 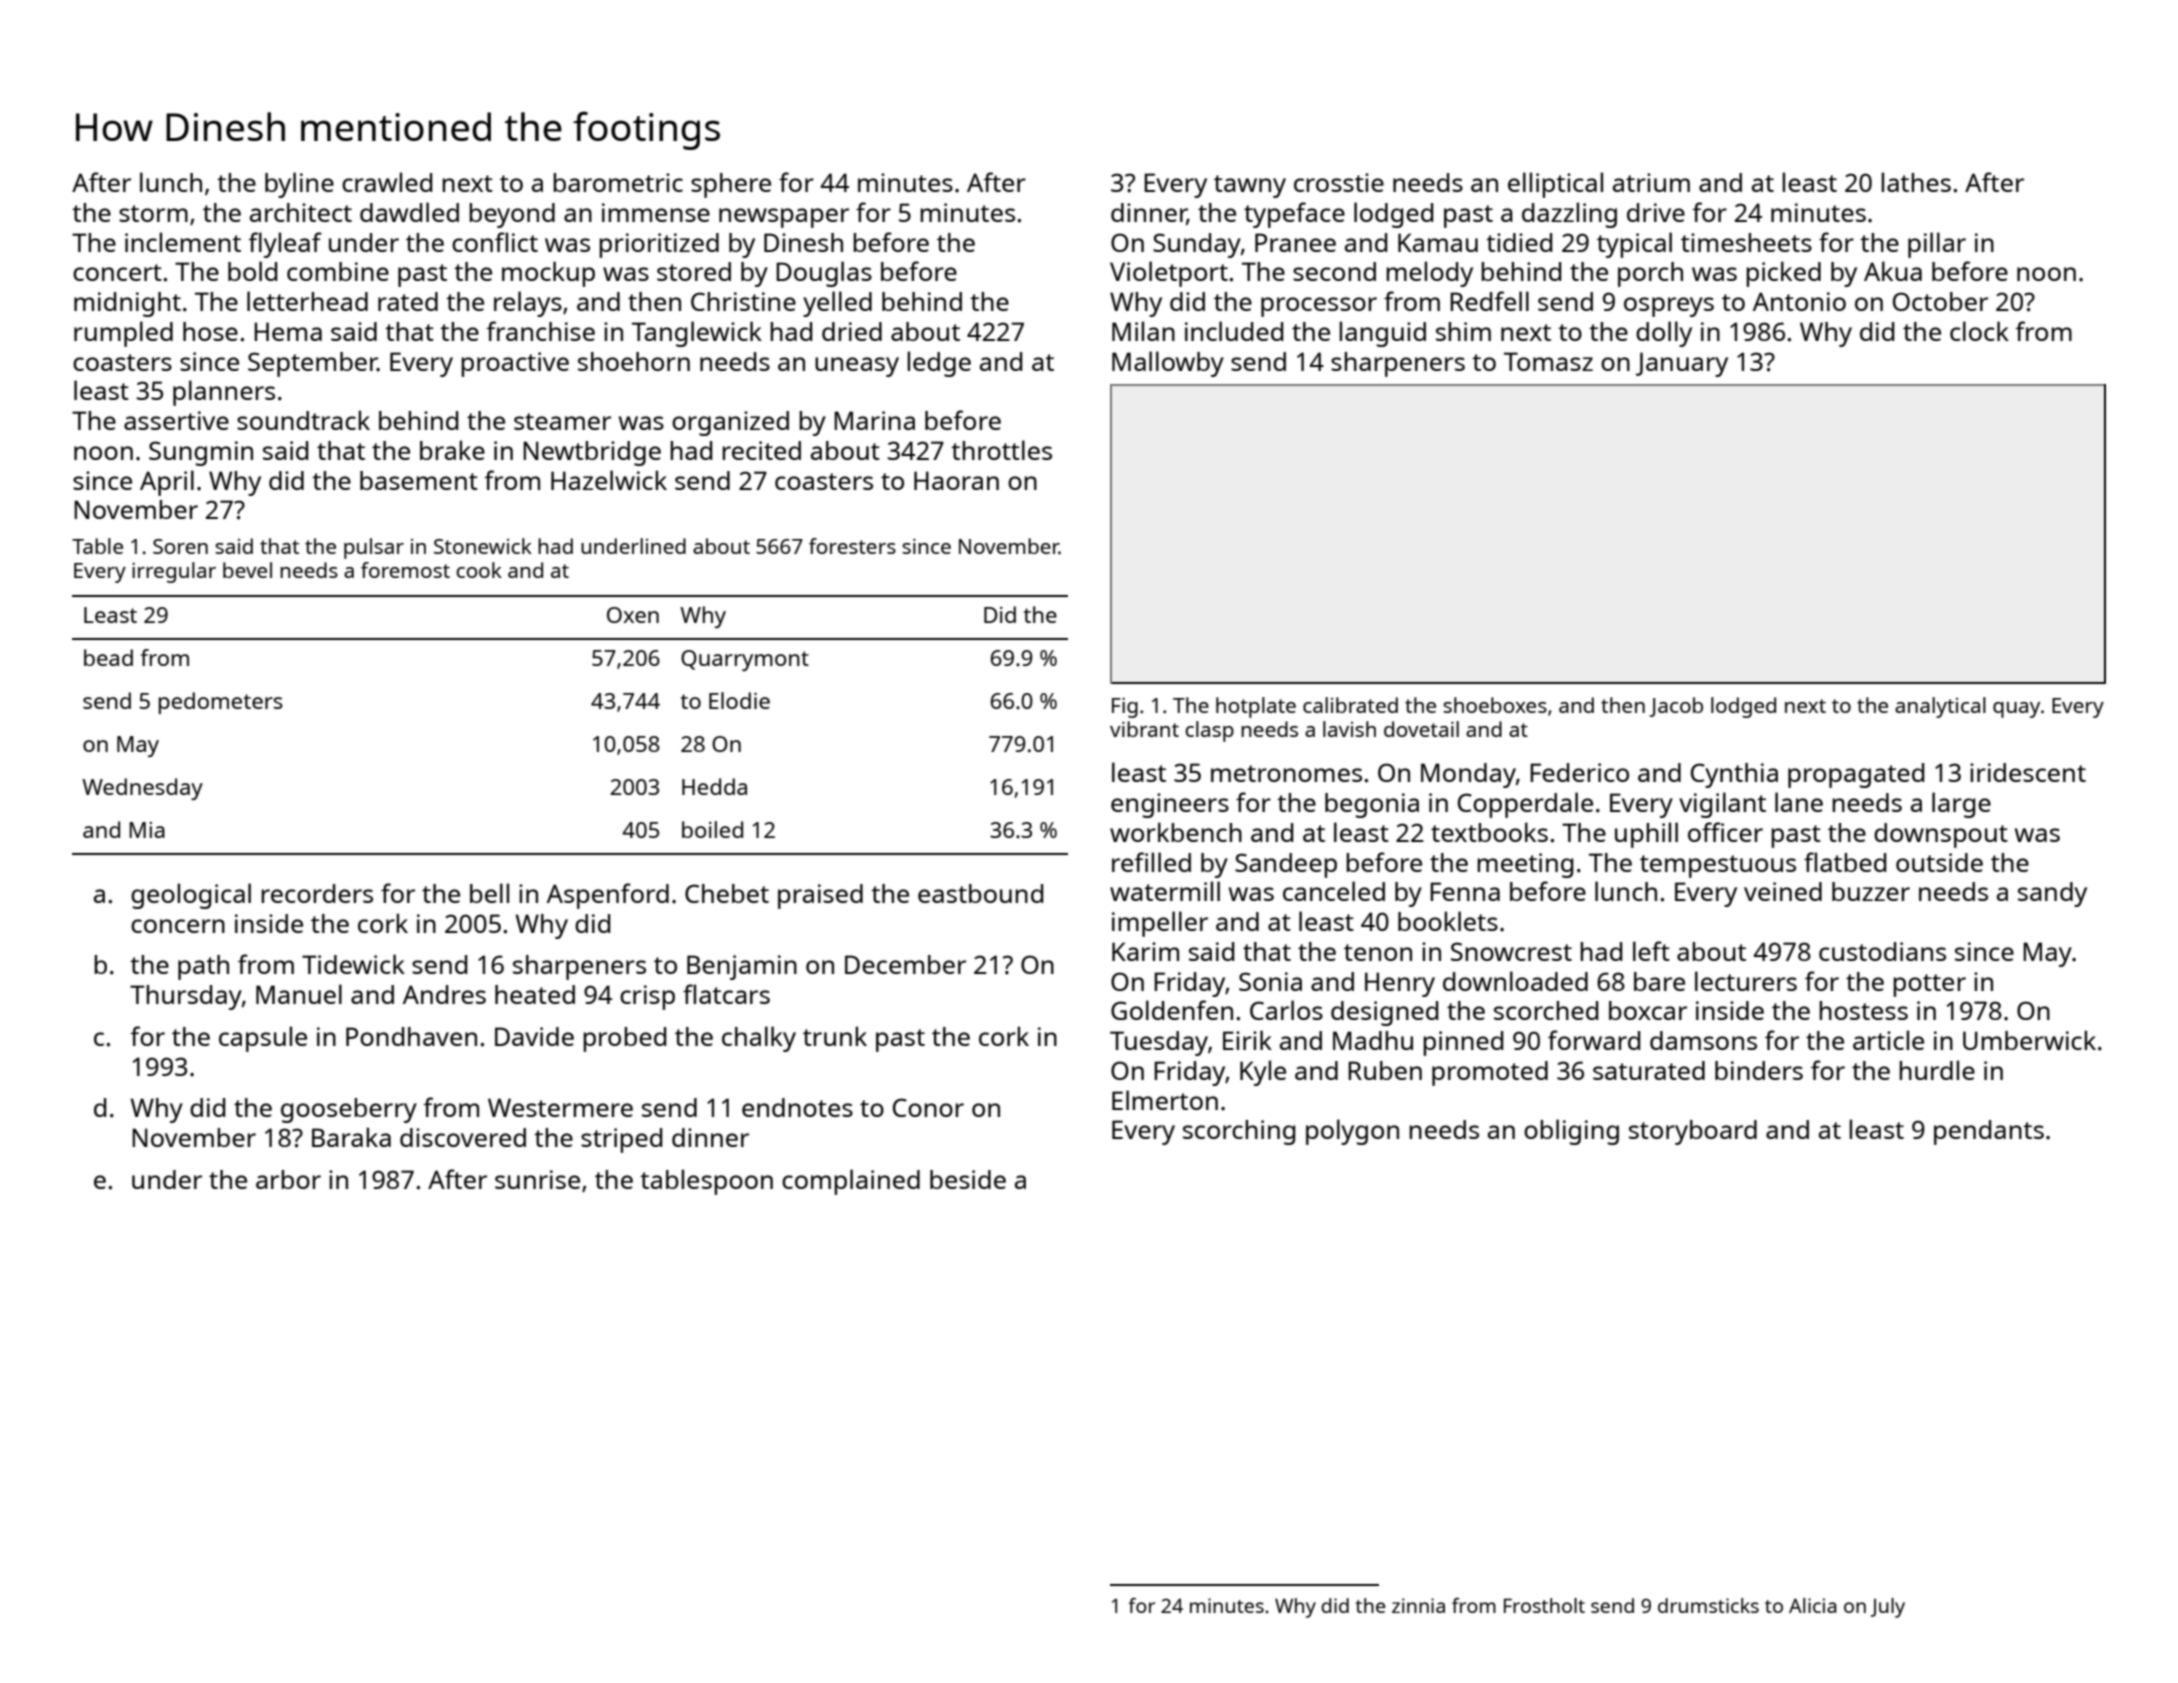 What do you see at coordinates (1286, 865) in the screenshot?
I see `Sandeep` at bounding box center [1286, 865].
